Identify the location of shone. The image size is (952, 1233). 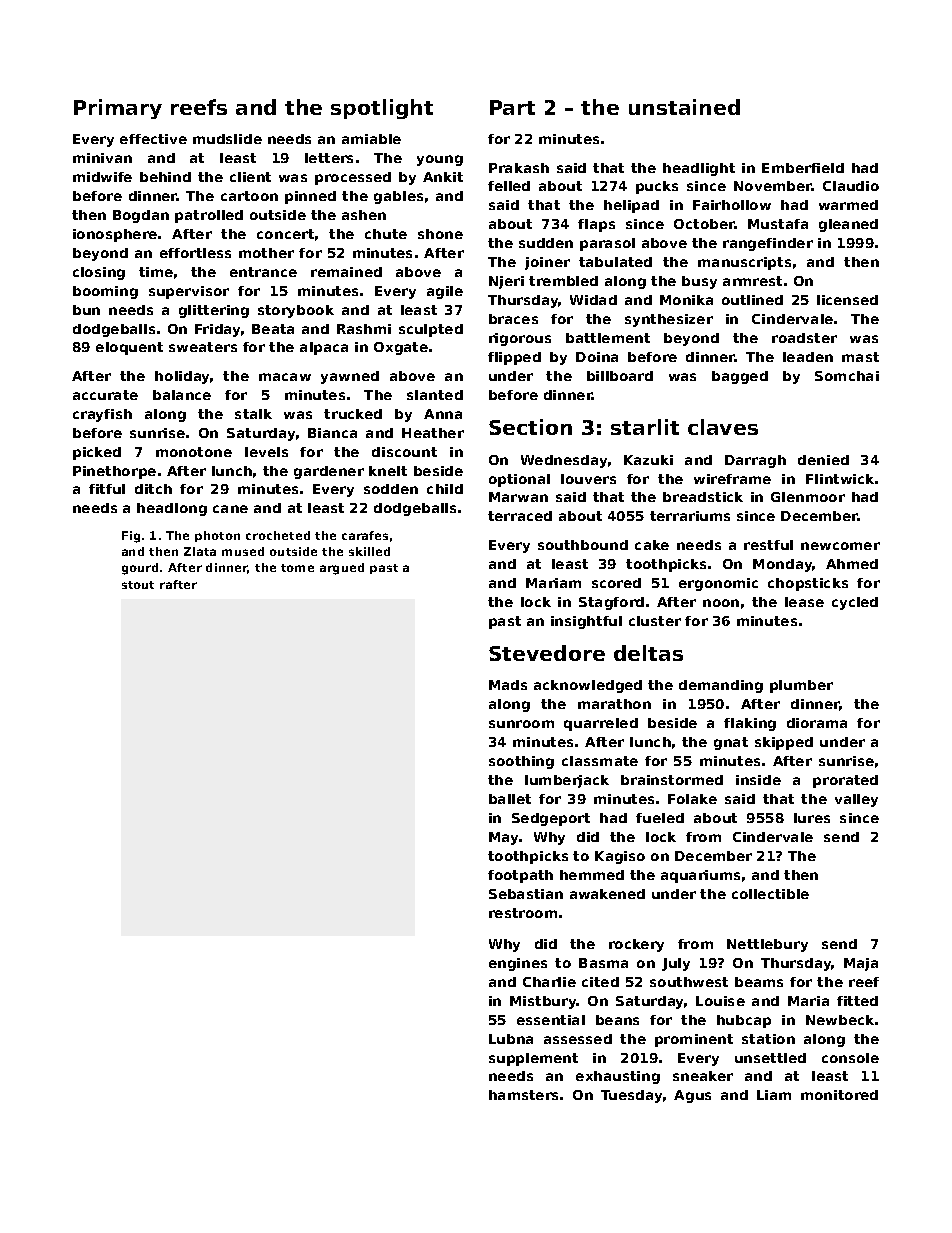
(440, 234).
